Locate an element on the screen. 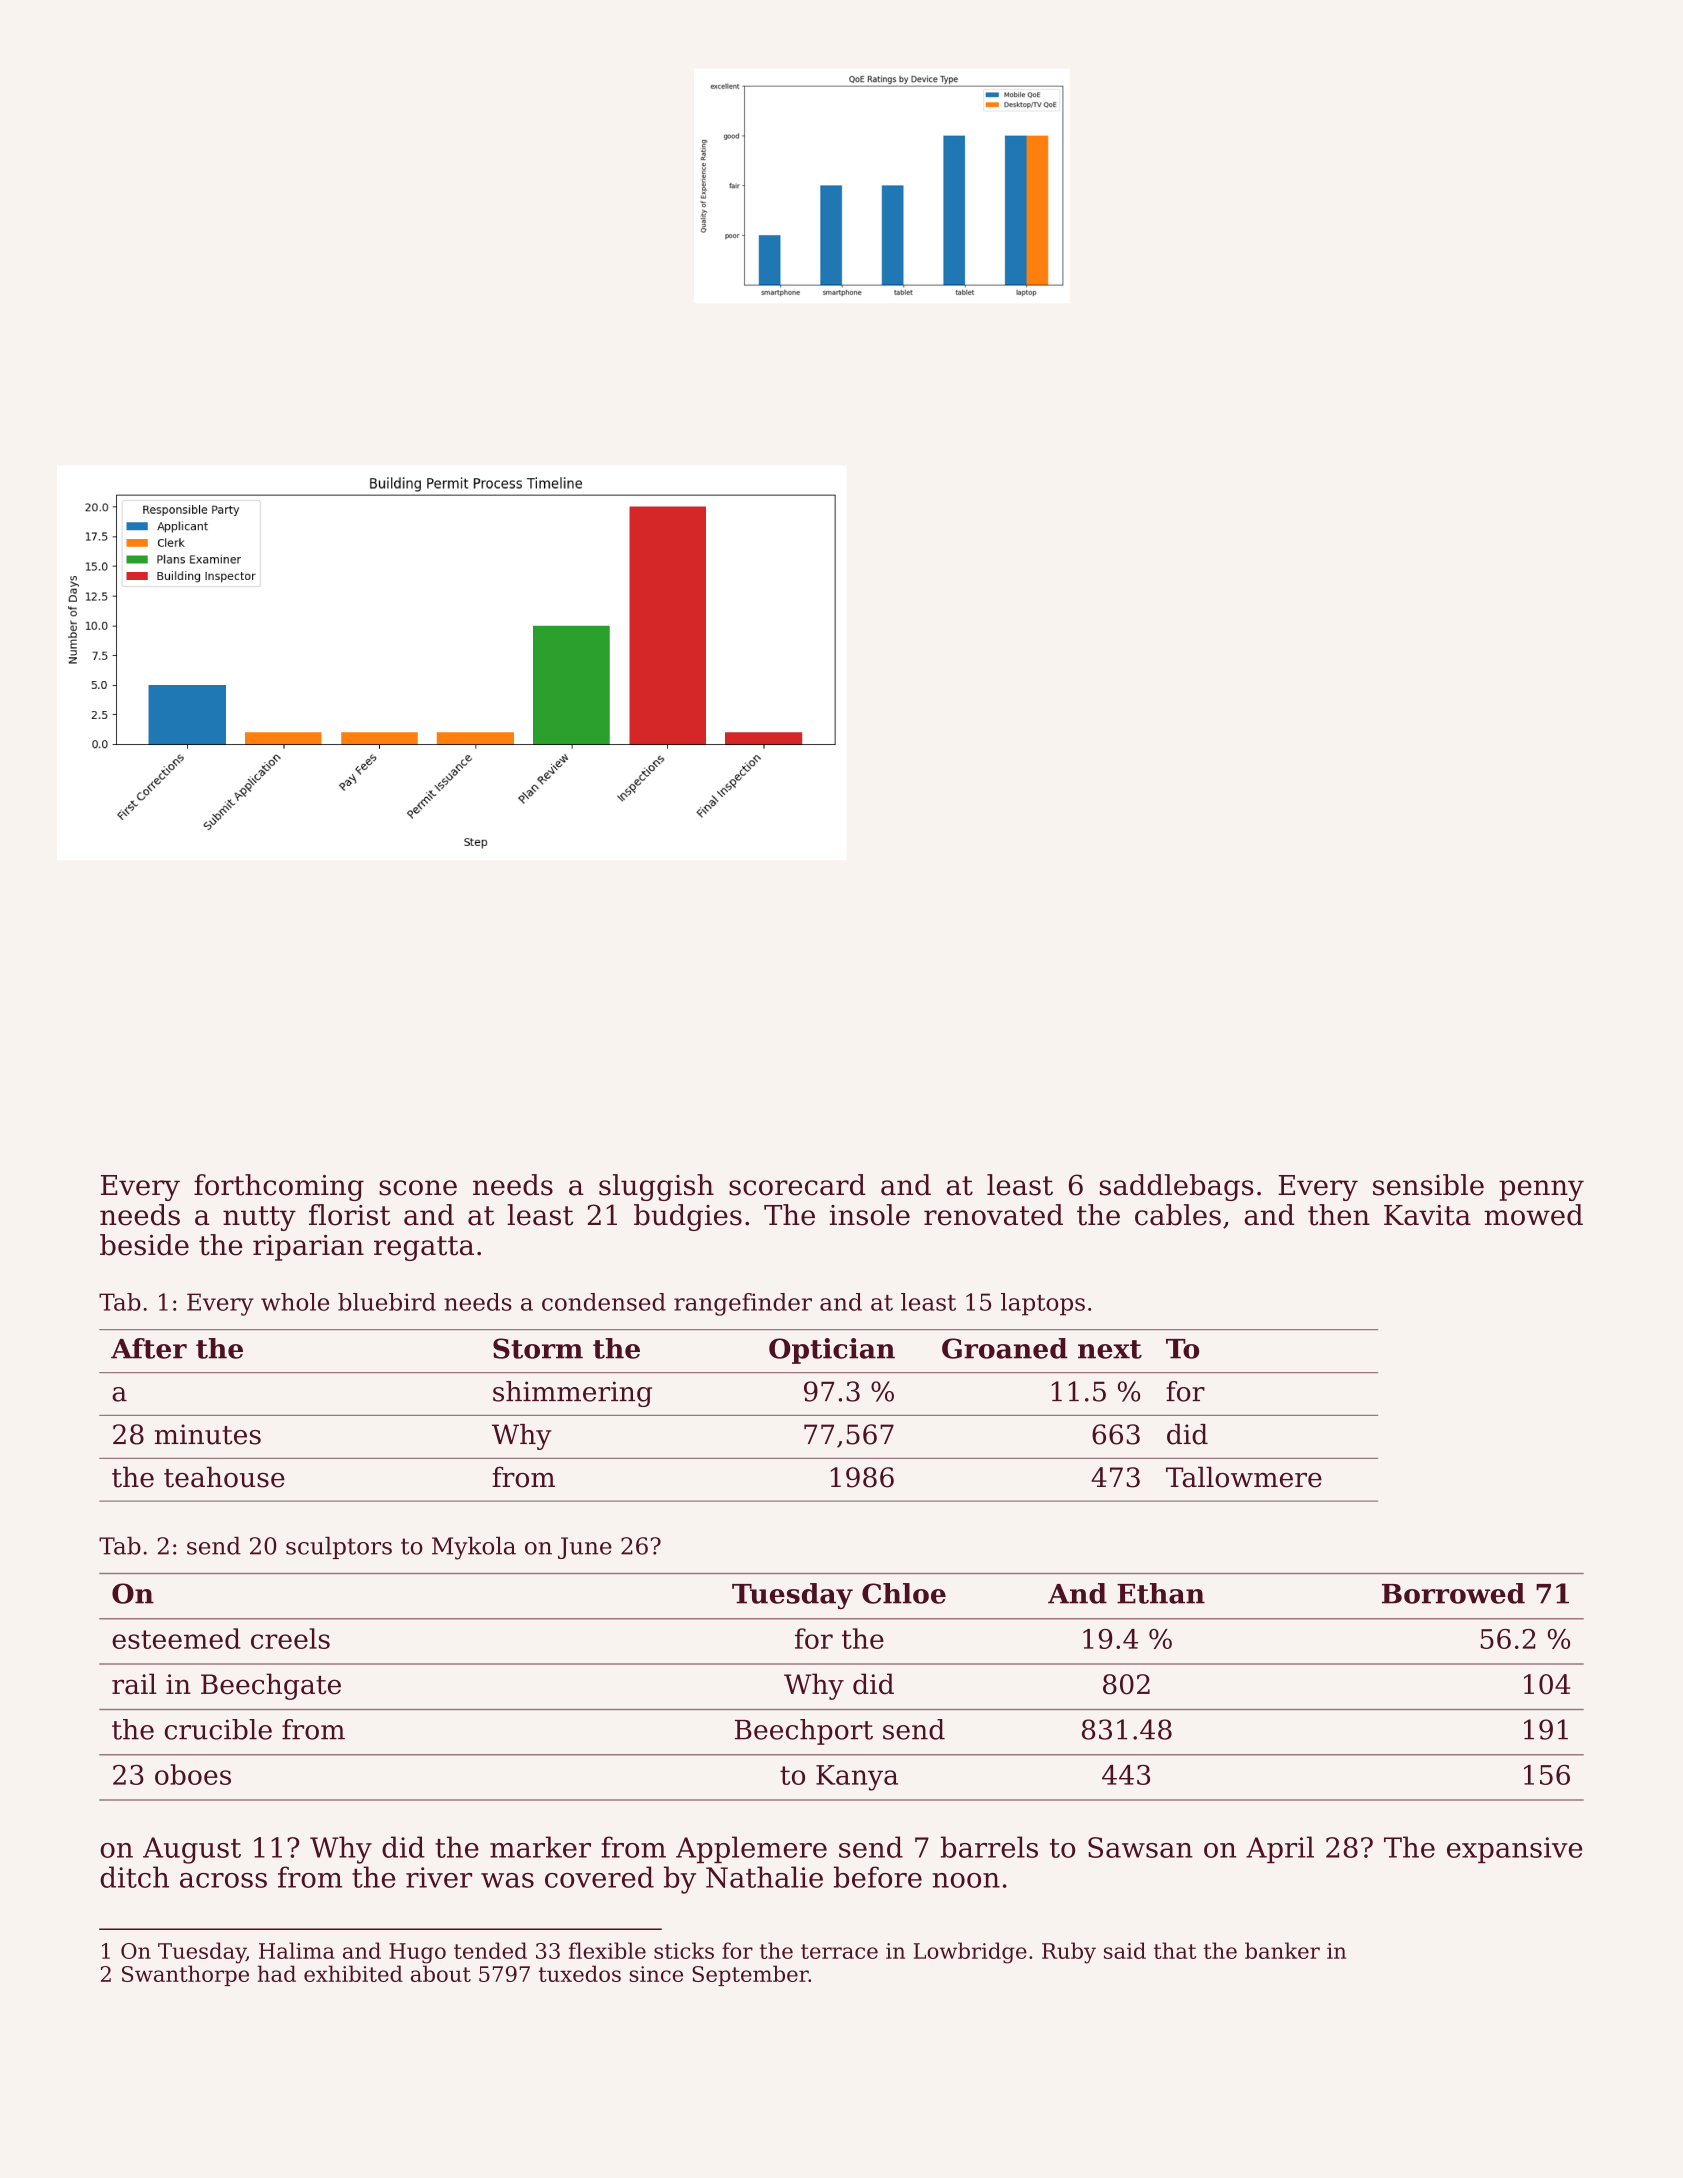  beside is located at coordinates (144, 1245).
